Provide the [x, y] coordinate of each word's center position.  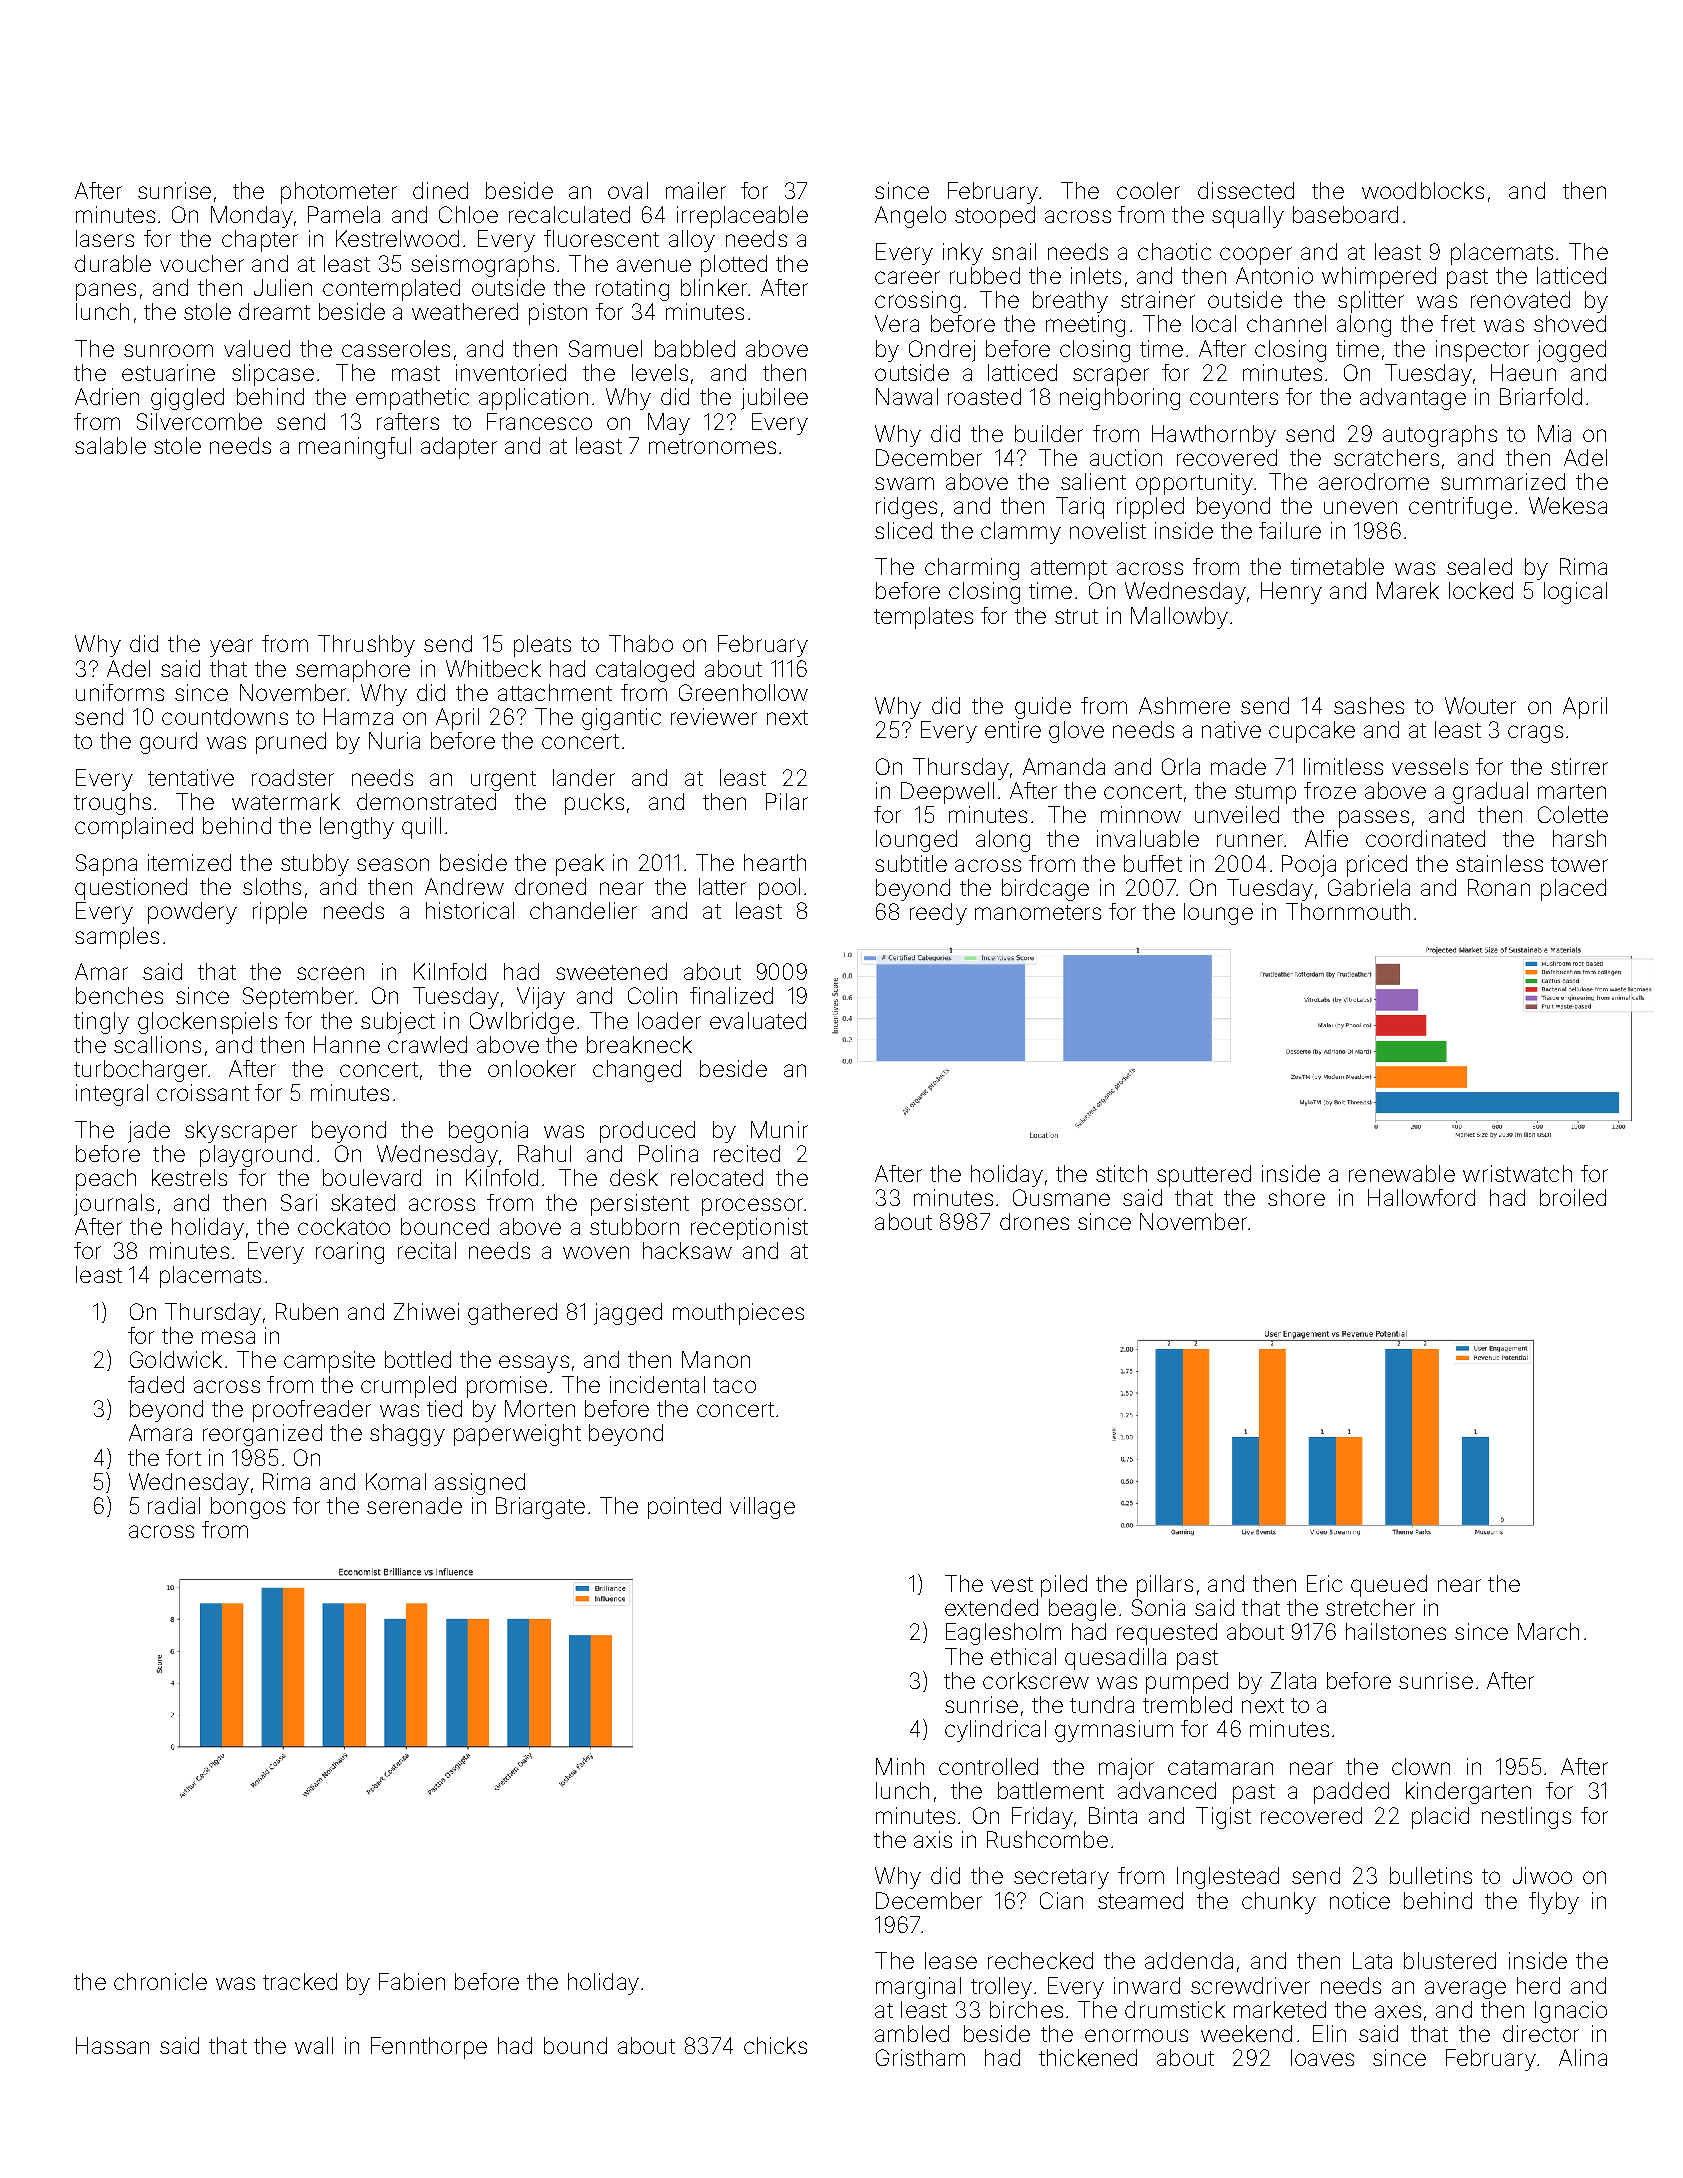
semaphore [353, 671]
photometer [339, 193]
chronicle [160, 1981]
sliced [903, 530]
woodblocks [1423, 190]
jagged [628, 1314]
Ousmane [1061, 1197]
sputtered [1204, 1176]
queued [1389, 1586]
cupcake [1312, 732]
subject [398, 1023]
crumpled [408, 1387]
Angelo [910, 217]
